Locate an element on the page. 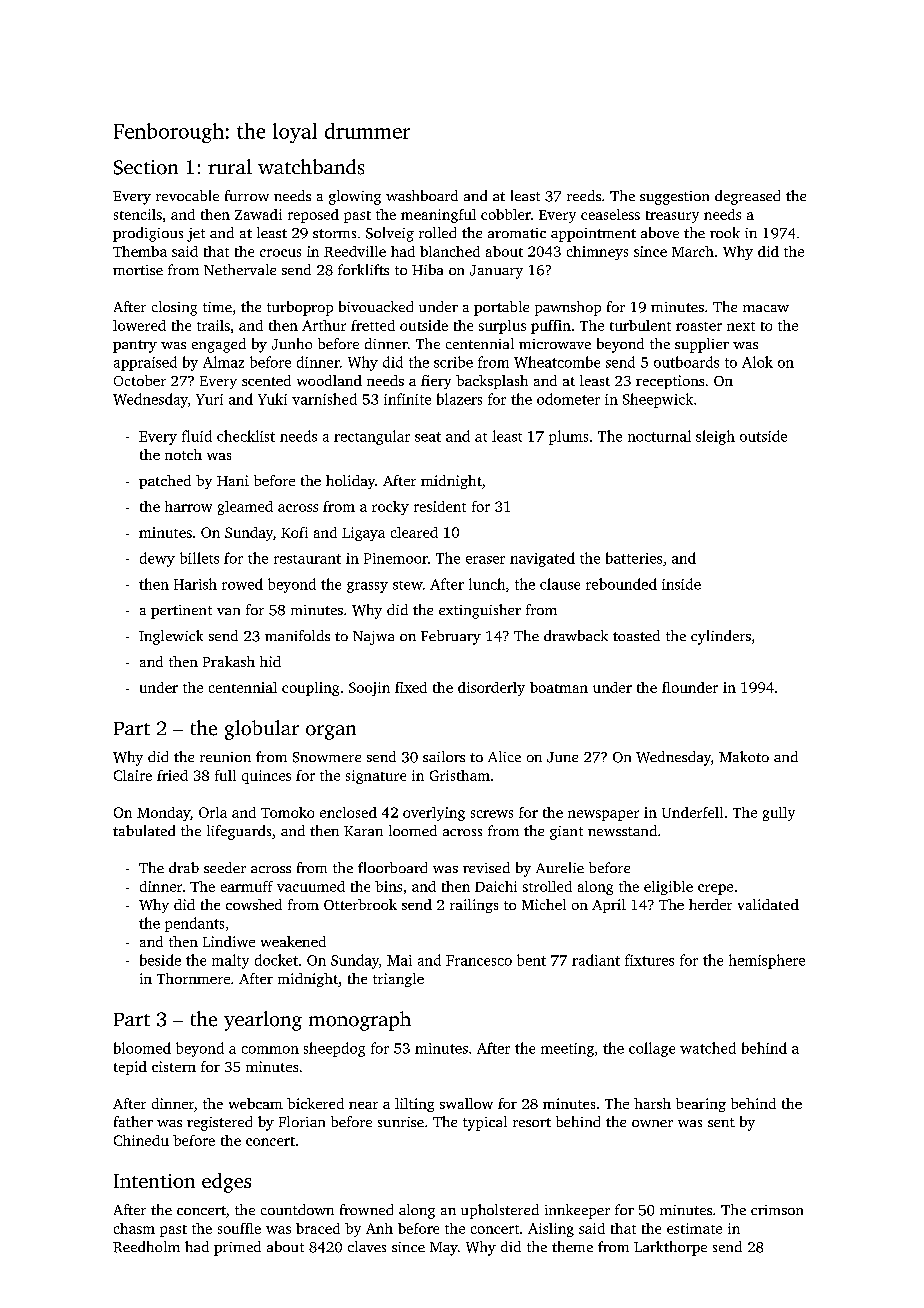 The height and width of the page is (1308, 924). bivouacked is located at coordinates (376, 306).
